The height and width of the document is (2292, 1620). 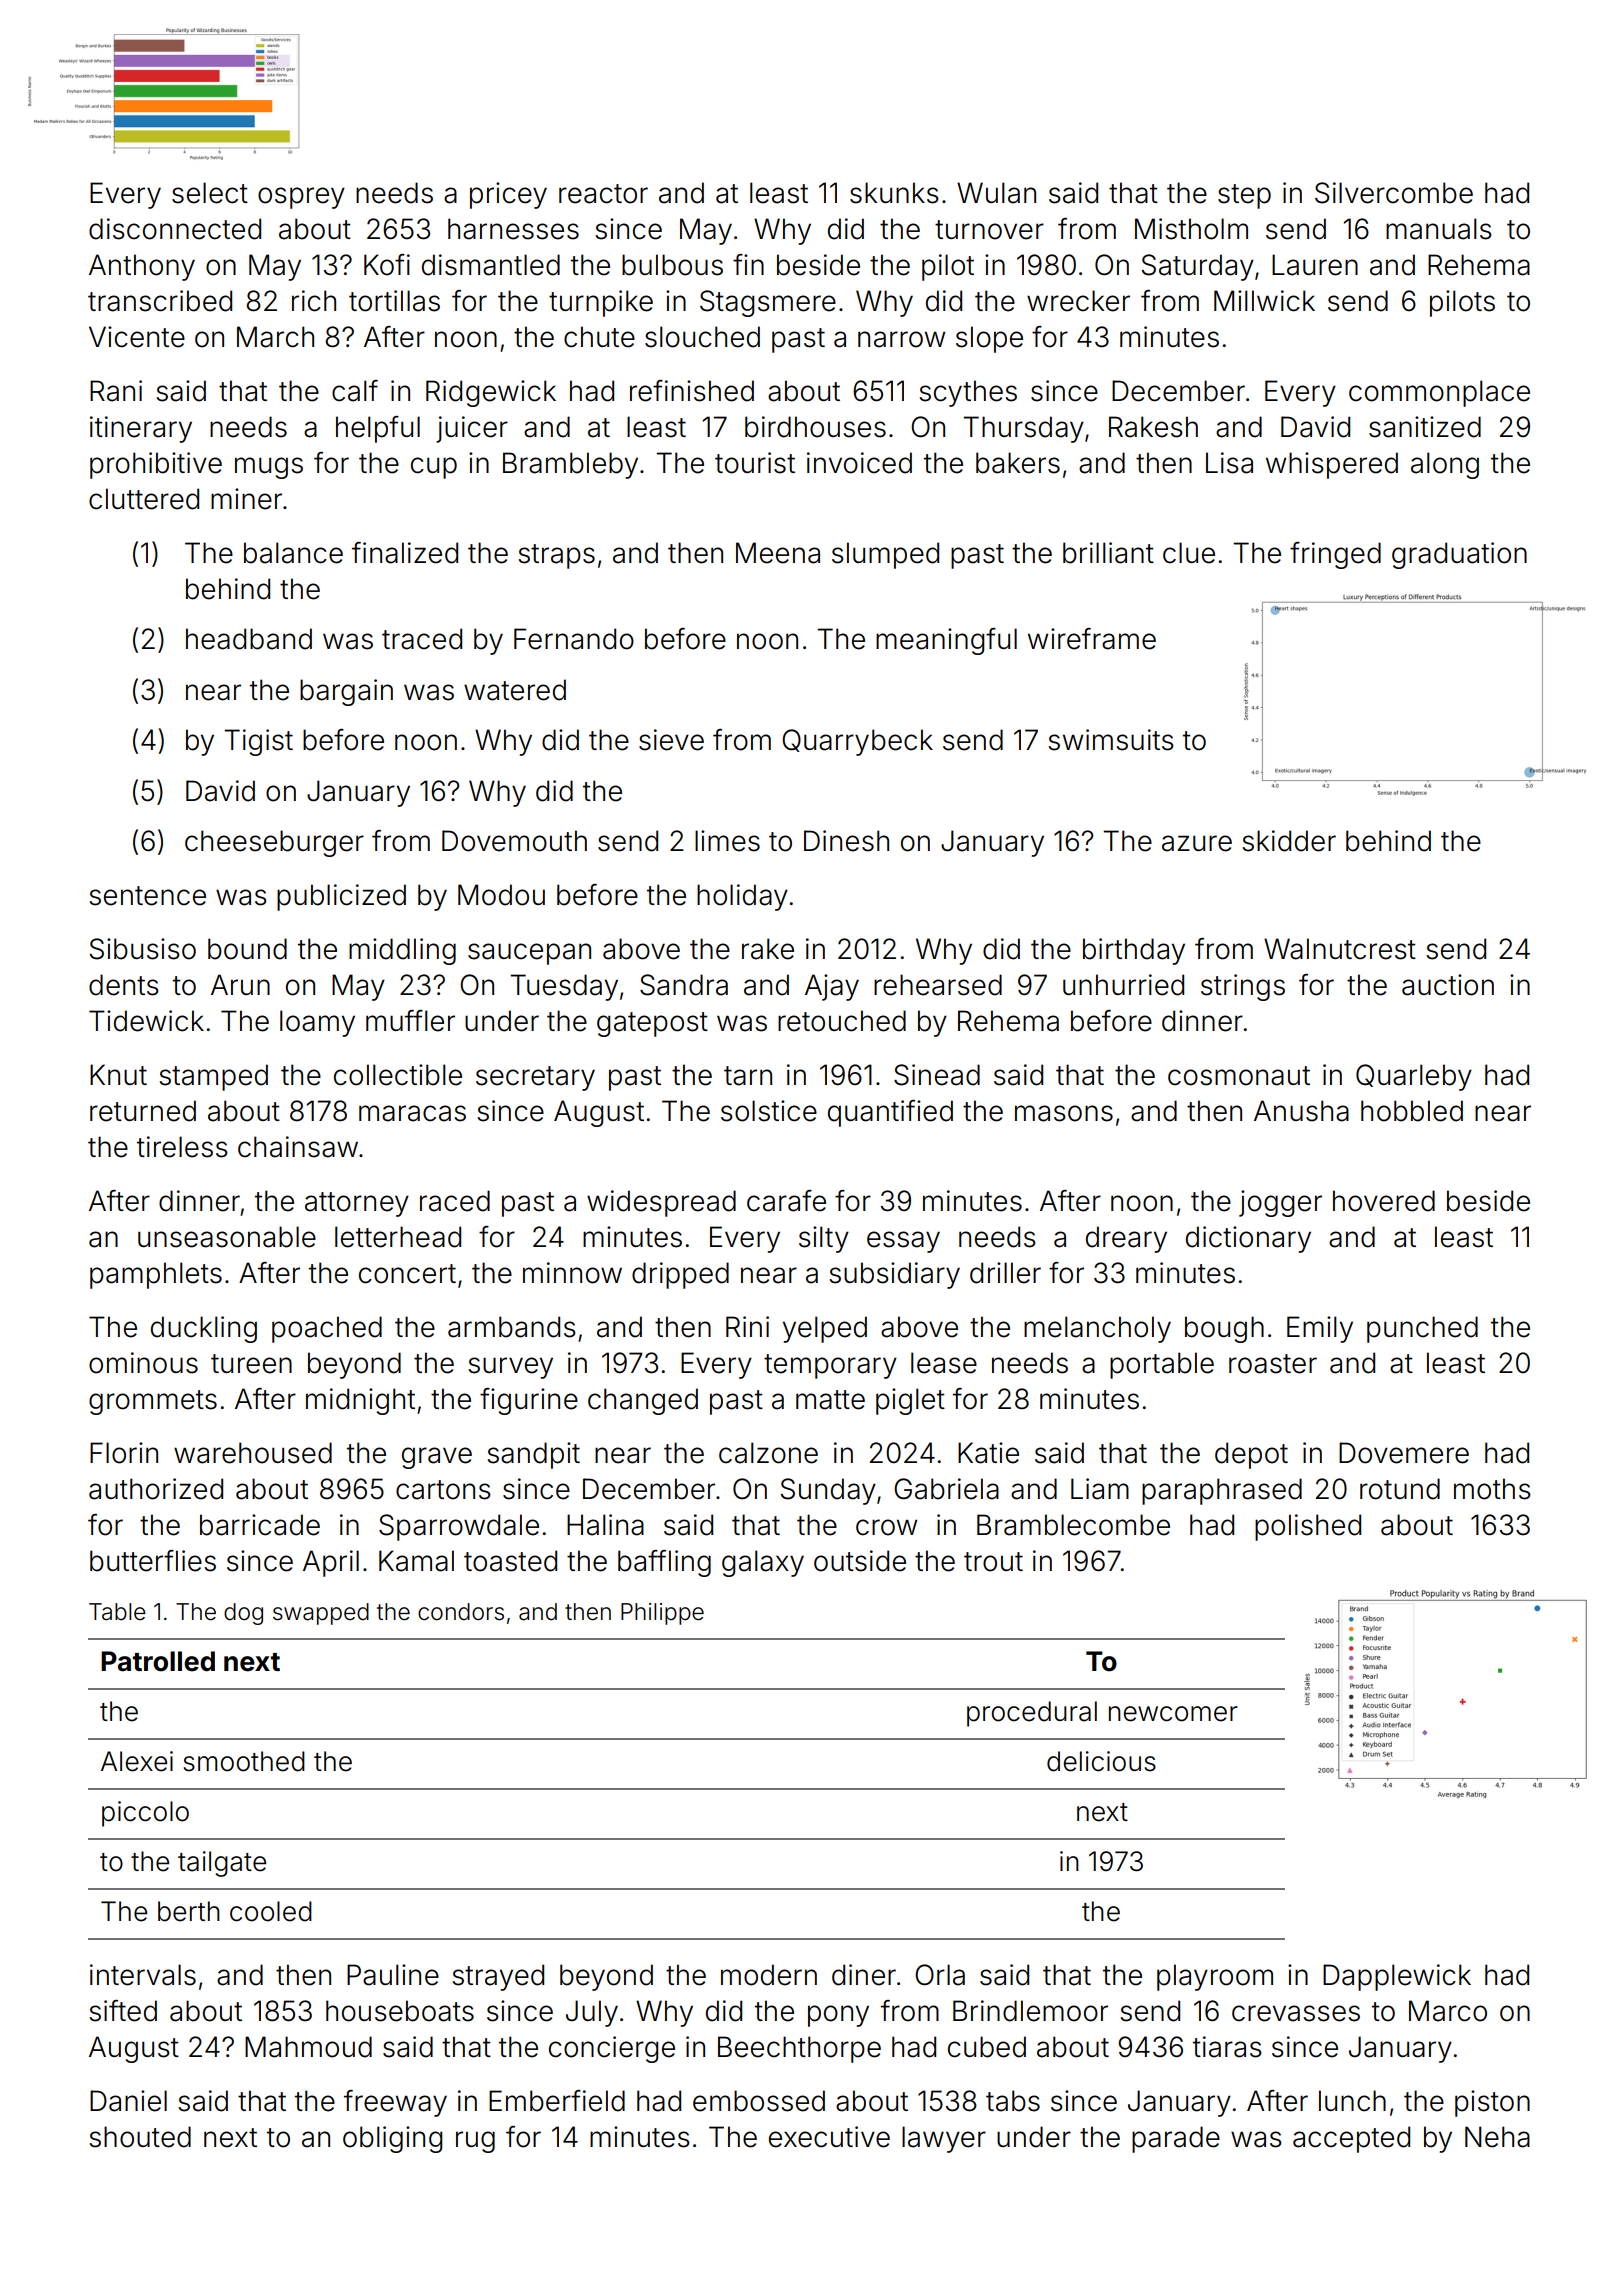 What do you see at coordinates (603, 194) in the document?
I see `reactor` at bounding box center [603, 194].
